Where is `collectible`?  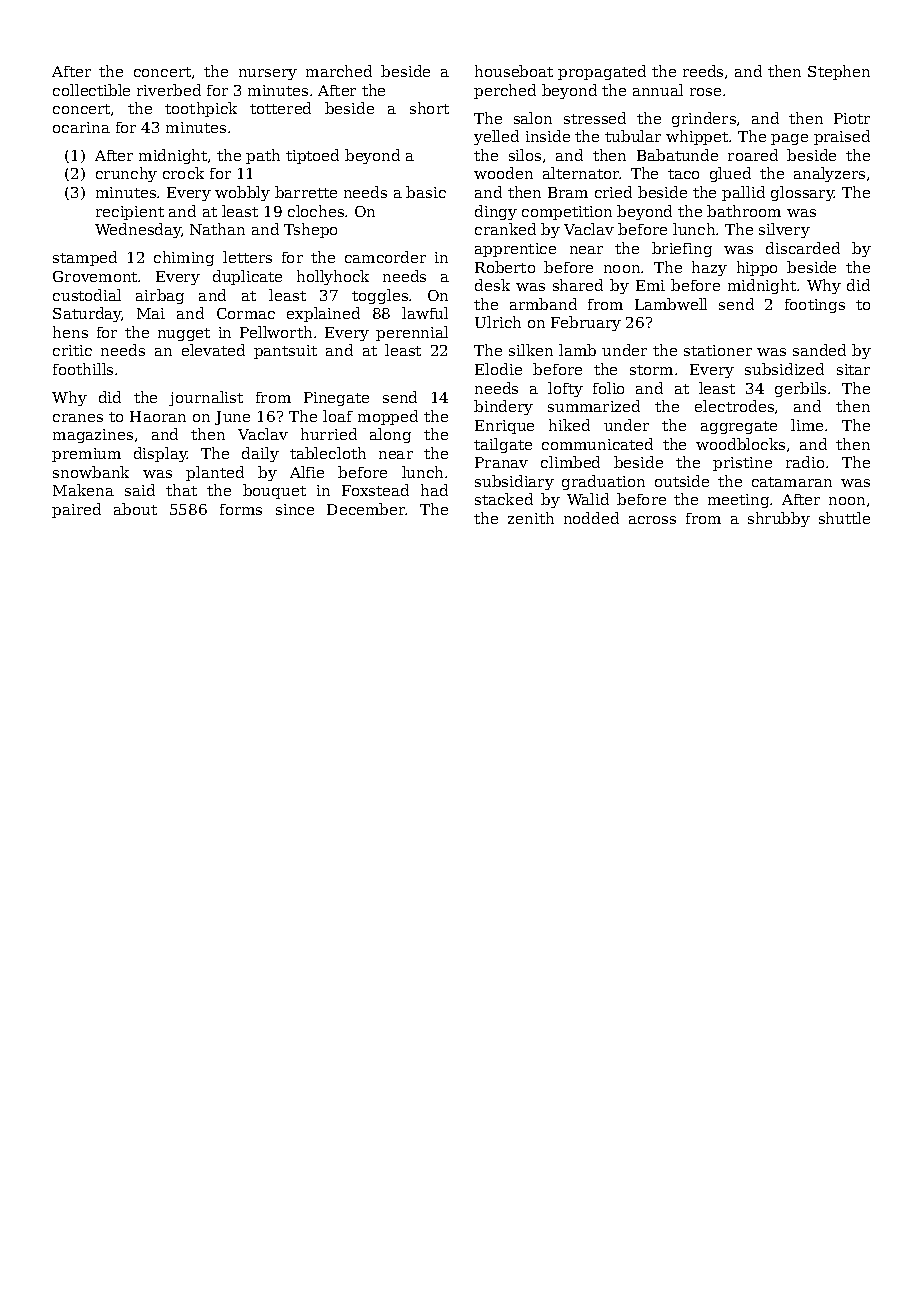
collectible is located at coordinates (91, 90).
